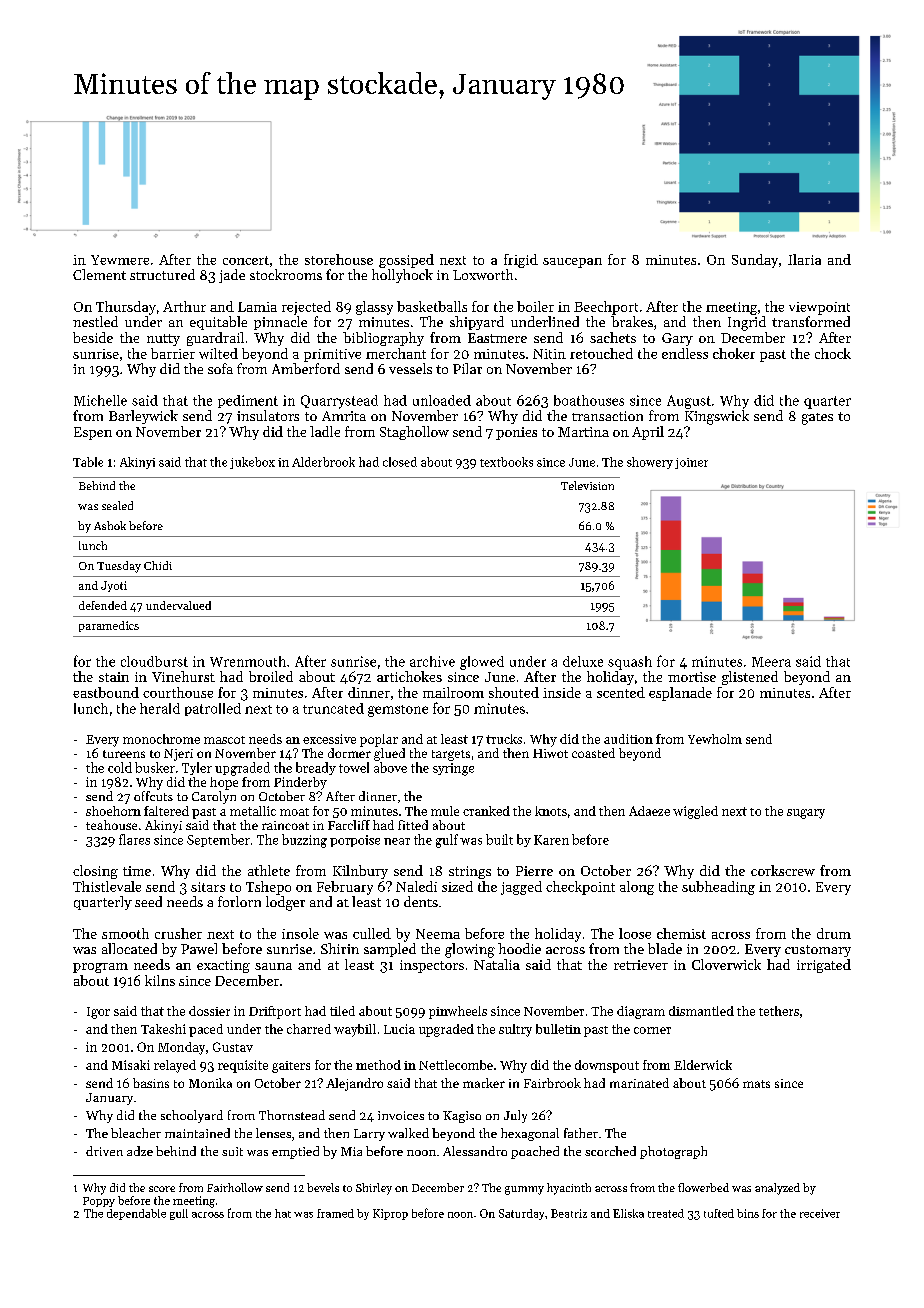 The image size is (924, 1308). What do you see at coordinates (163, 340) in the page?
I see `nutty` at bounding box center [163, 340].
